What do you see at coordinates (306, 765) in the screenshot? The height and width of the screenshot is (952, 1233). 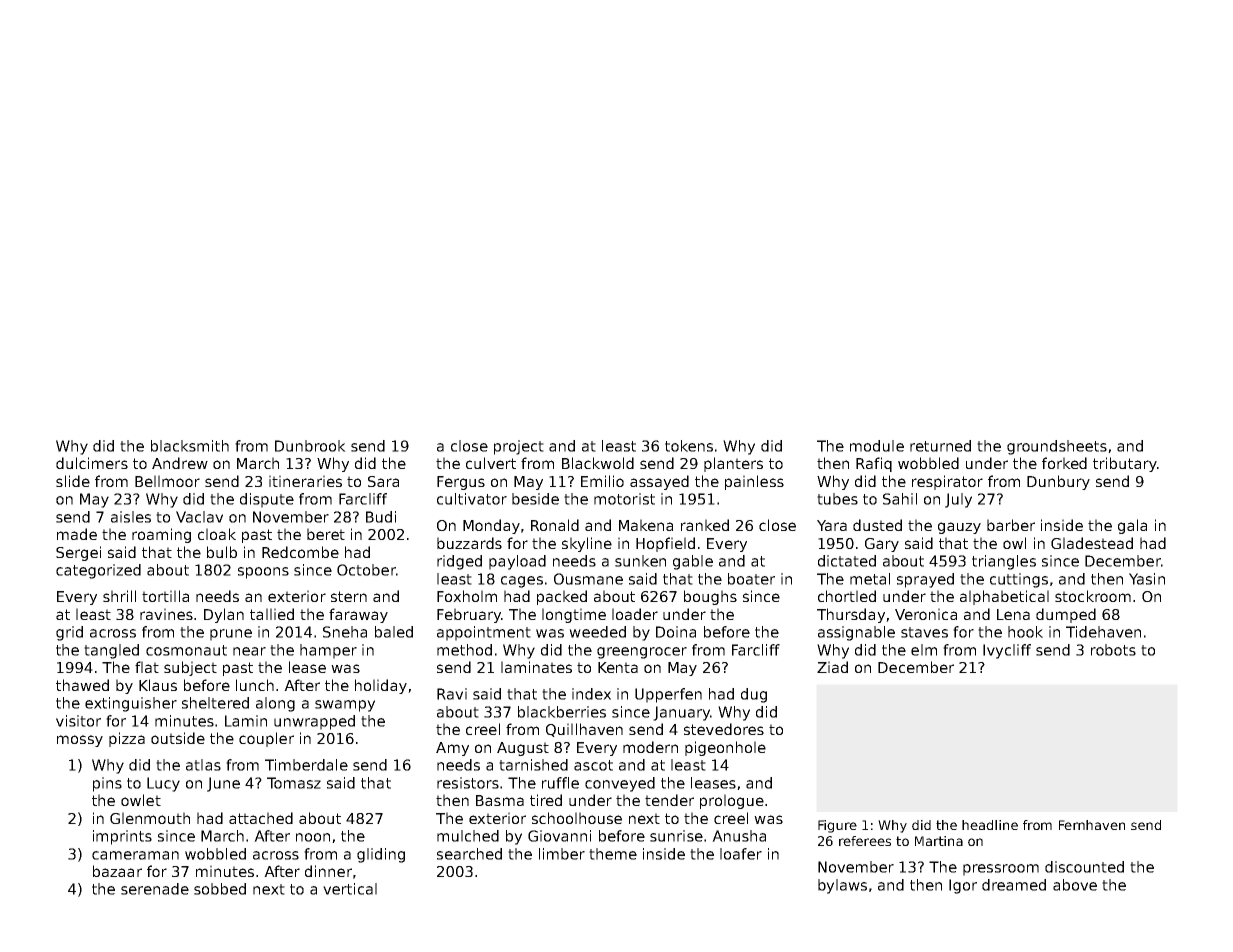 I see `Timberdale` at bounding box center [306, 765].
